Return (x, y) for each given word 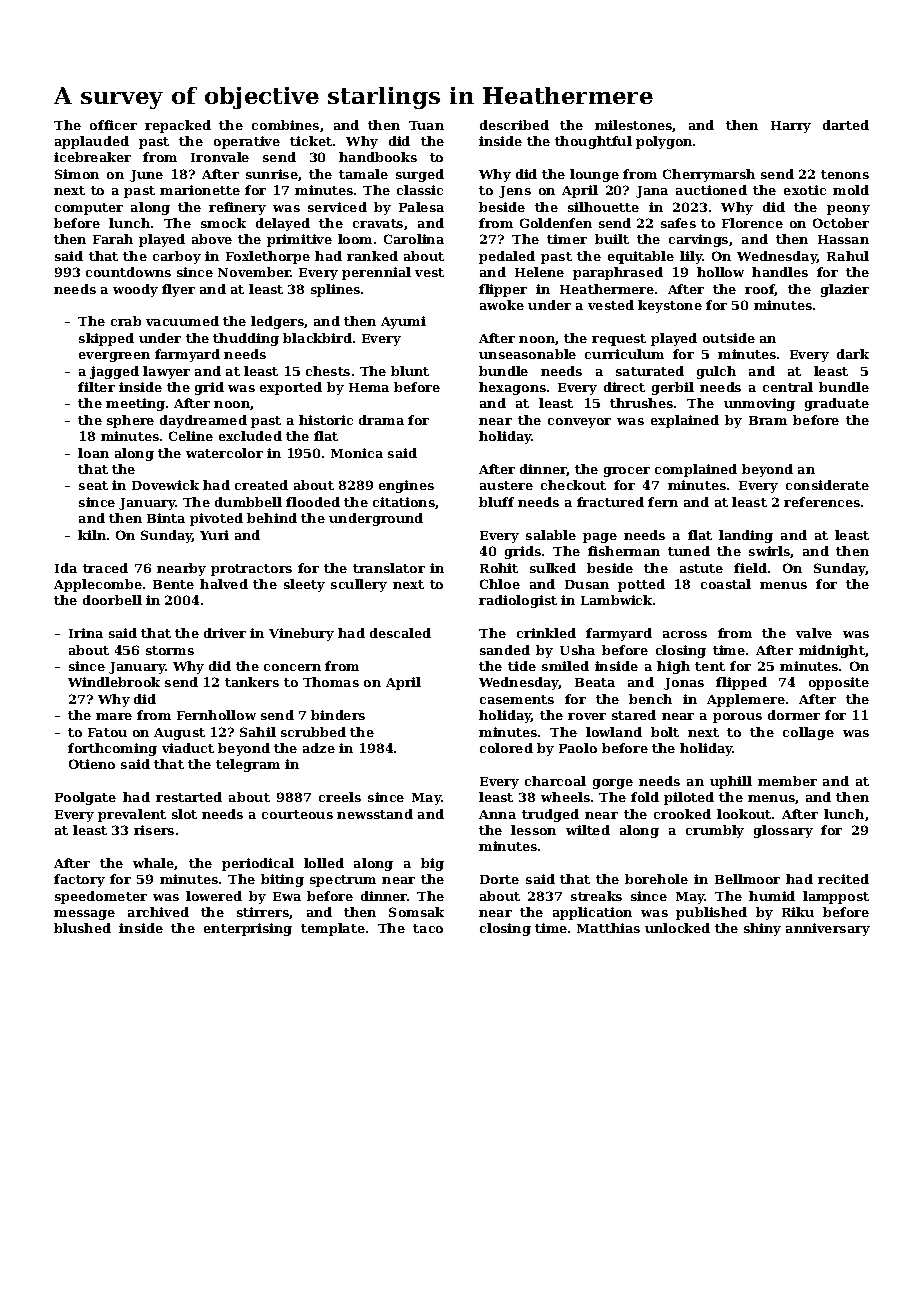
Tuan (426, 125)
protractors (251, 570)
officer (113, 125)
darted (846, 125)
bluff (496, 502)
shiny (762, 929)
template (333, 929)
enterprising (248, 929)
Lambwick (616, 600)
